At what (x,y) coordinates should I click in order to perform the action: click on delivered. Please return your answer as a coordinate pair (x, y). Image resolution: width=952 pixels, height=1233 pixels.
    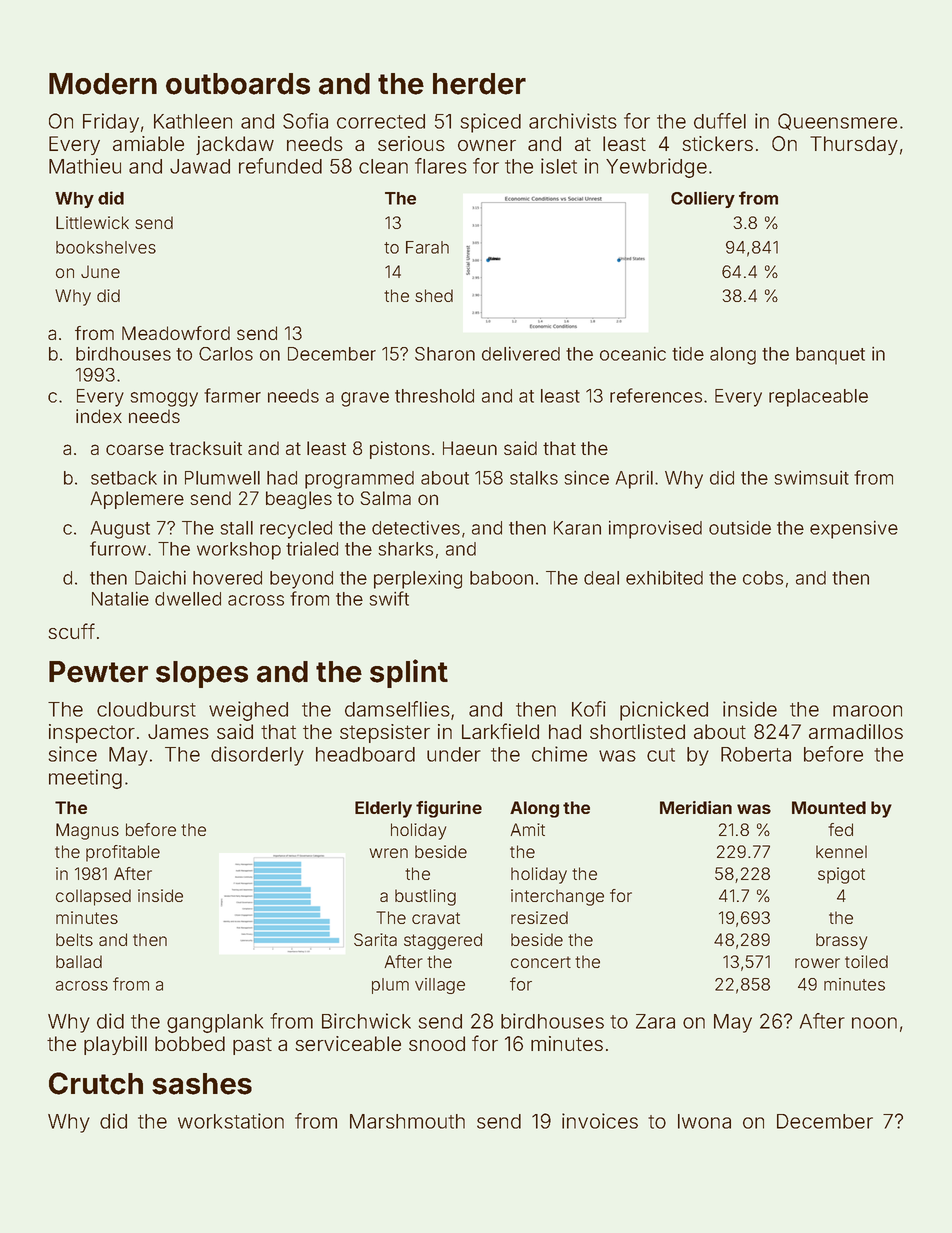
    Looking at the image, I should click on (521, 354).
